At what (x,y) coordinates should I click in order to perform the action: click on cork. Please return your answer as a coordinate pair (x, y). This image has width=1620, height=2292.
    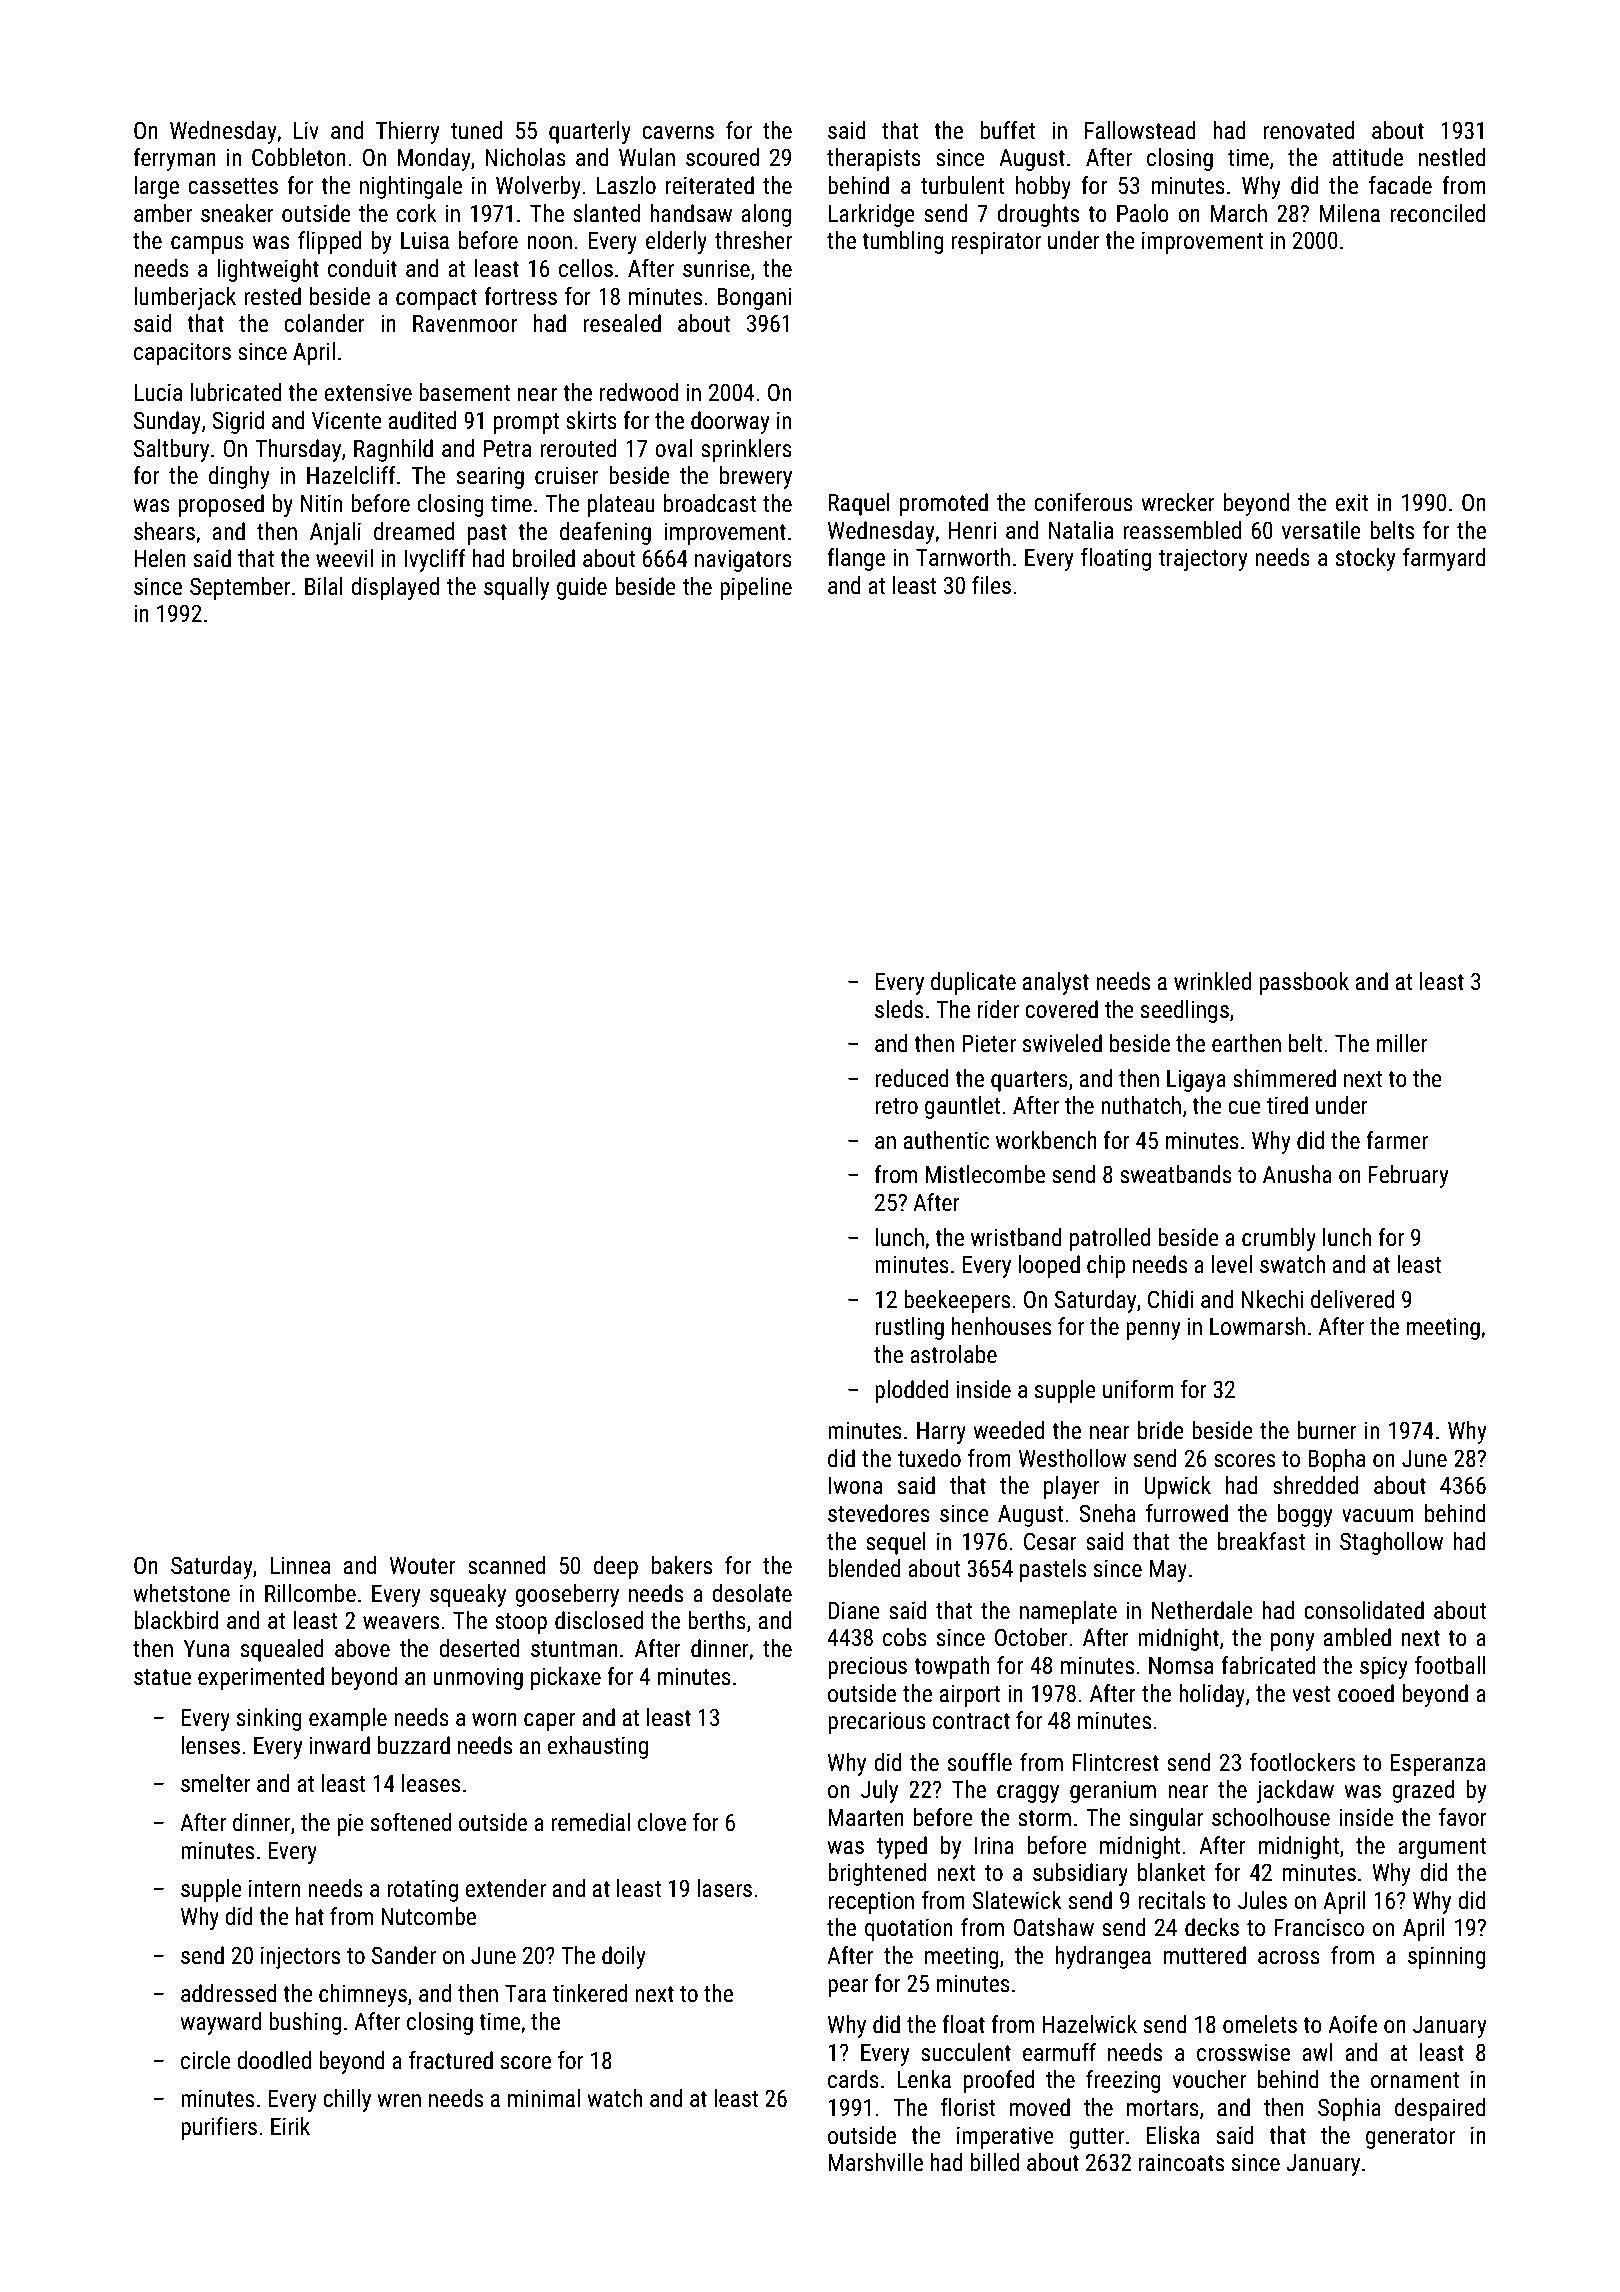
    Looking at the image, I should click on (417, 213).
